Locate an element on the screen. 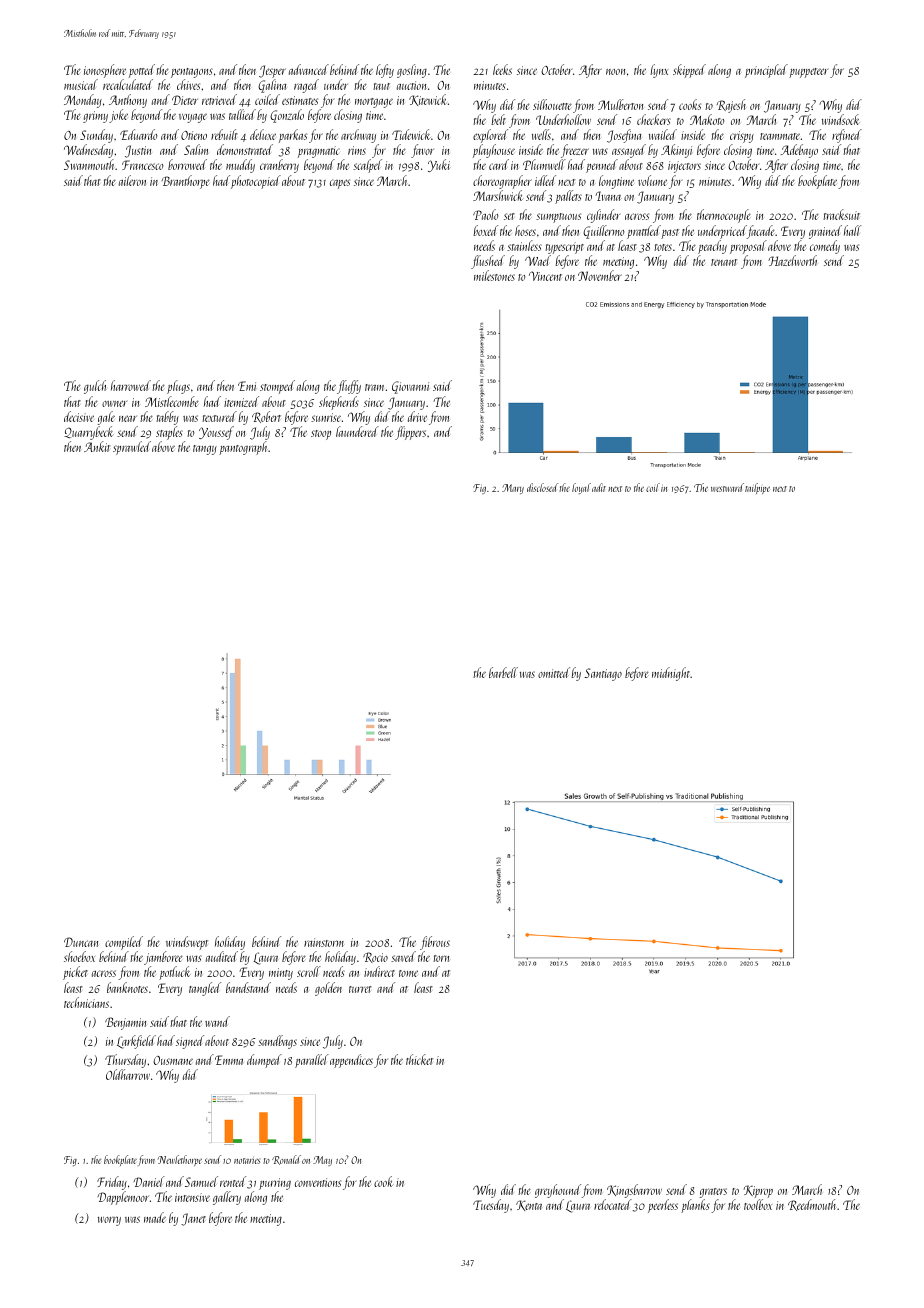 This screenshot has width=924, height=1308. Reedmouth is located at coordinates (812, 1205).
